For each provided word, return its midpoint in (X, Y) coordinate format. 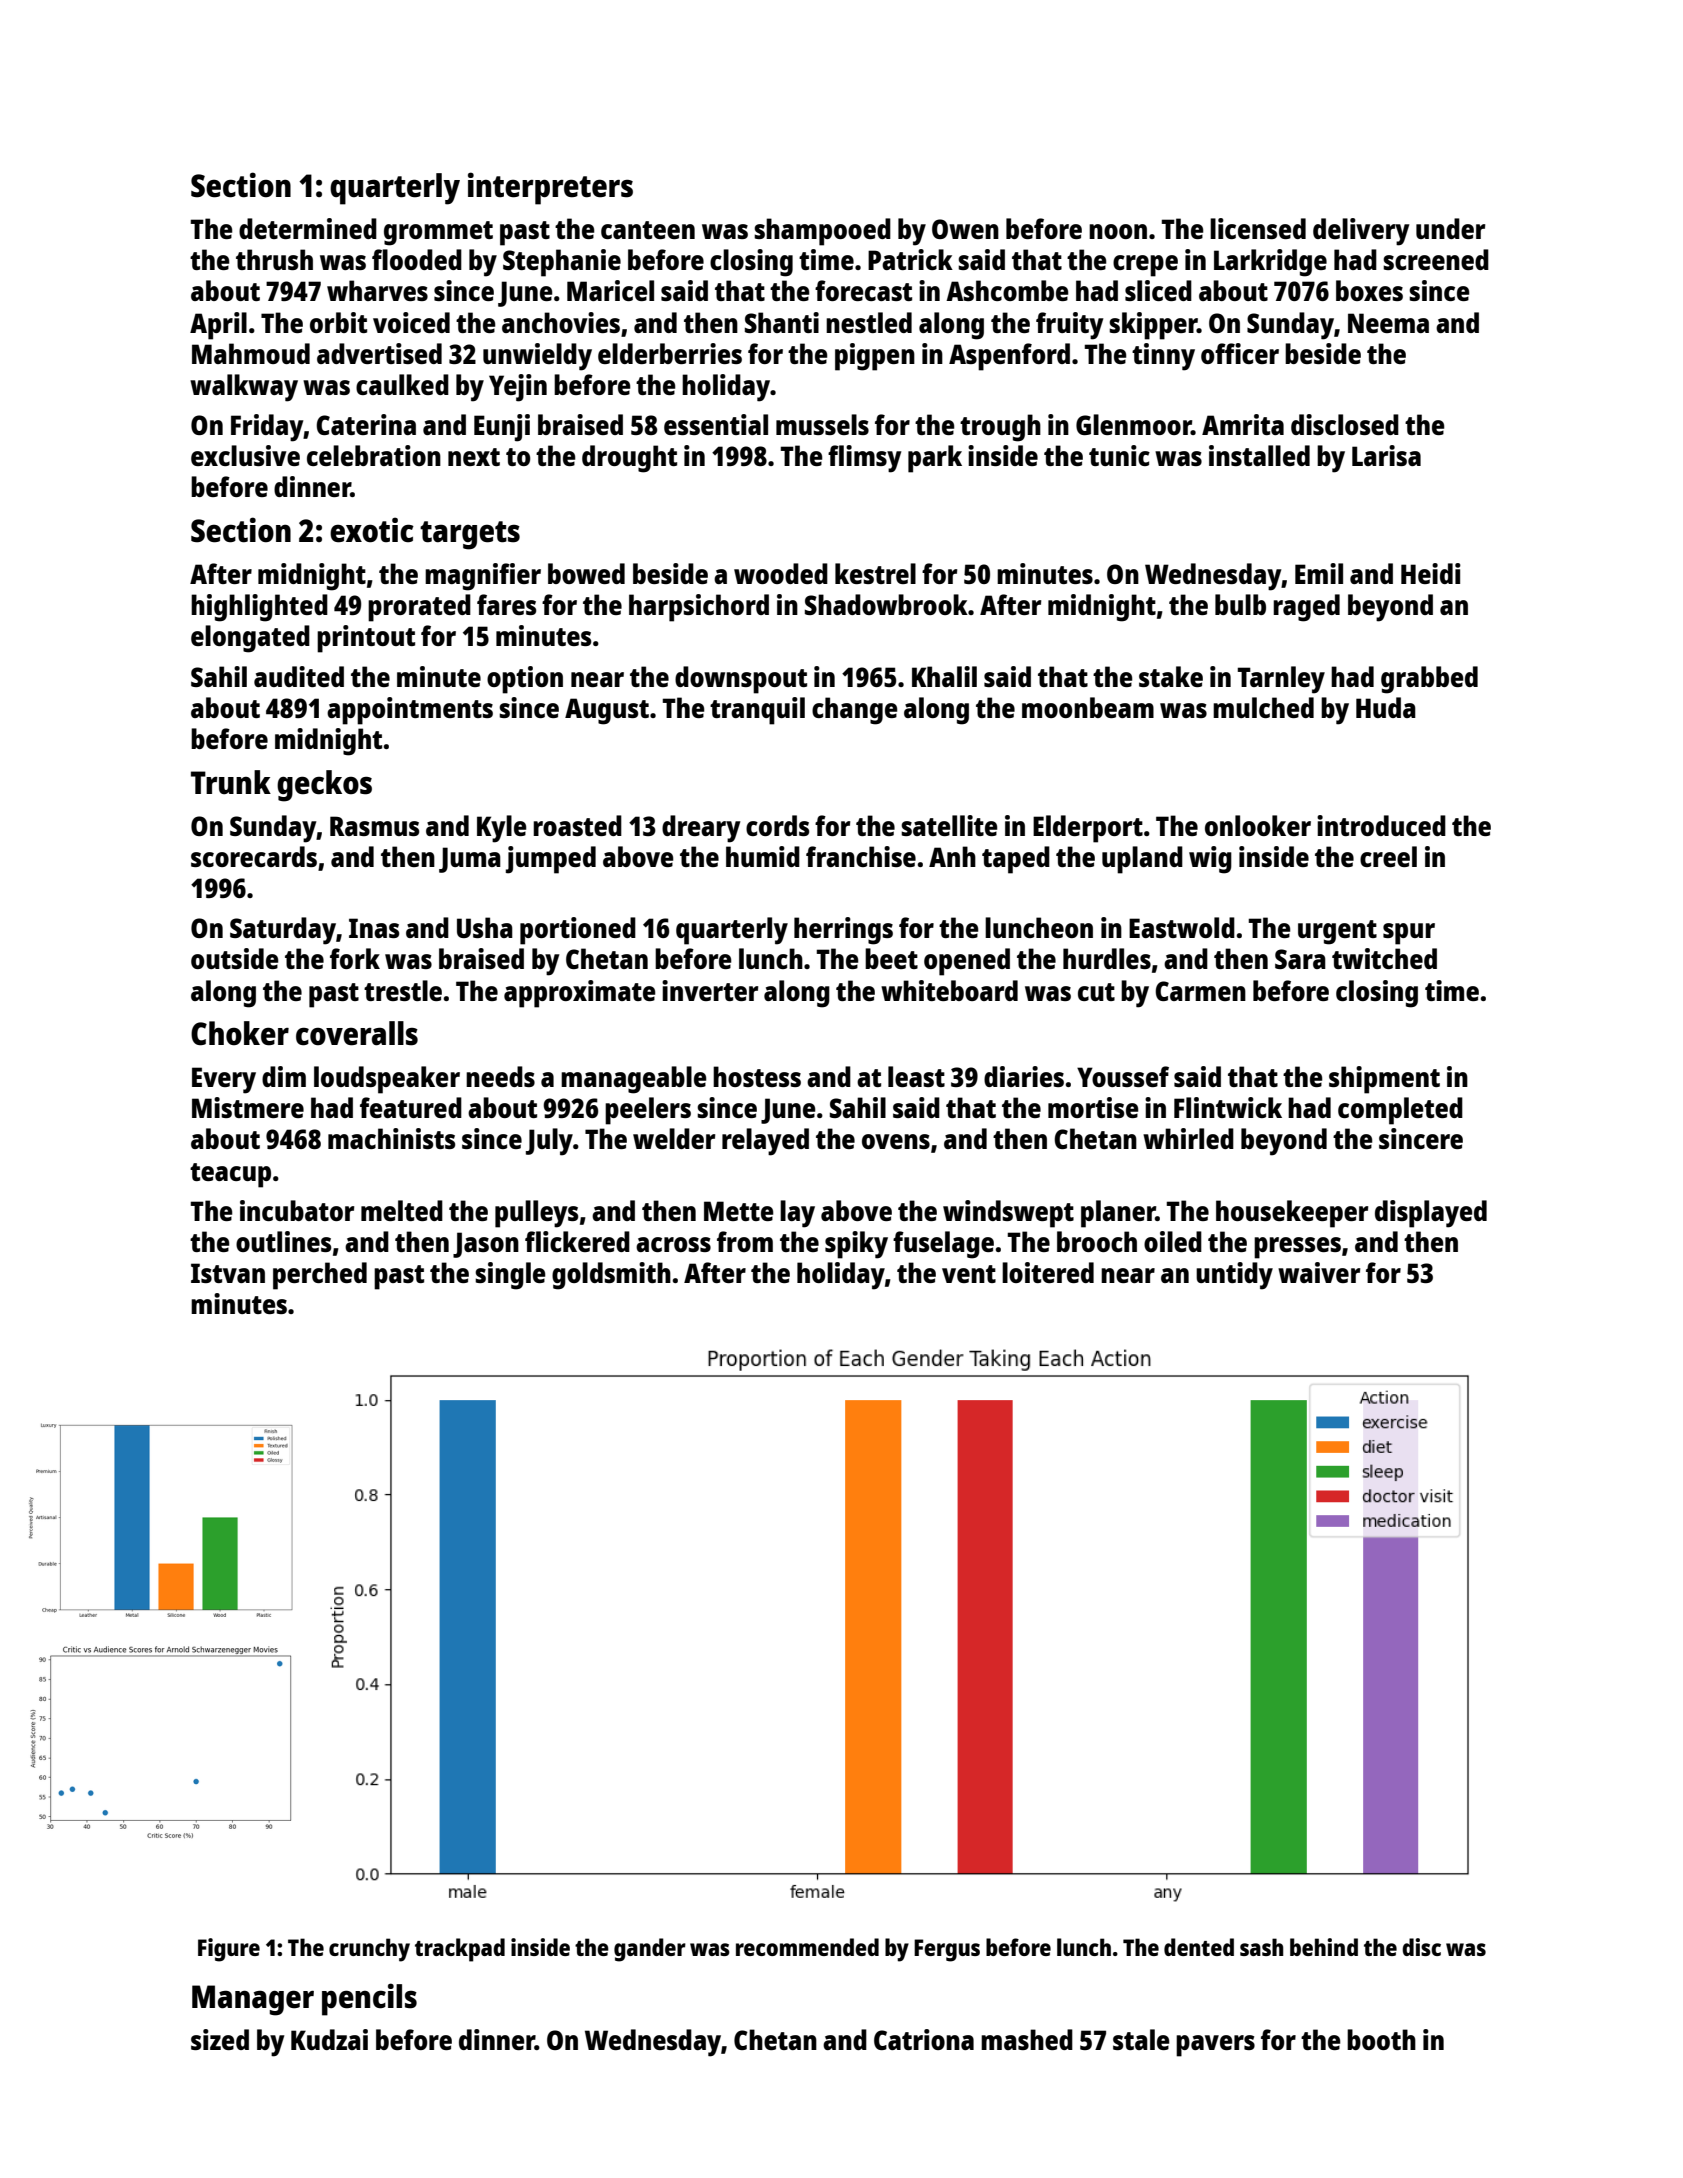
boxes (1369, 290)
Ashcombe (1007, 290)
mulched (1263, 707)
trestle (403, 990)
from (745, 1241)
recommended (807, 1947)
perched (320, 1276)
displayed (1431, 1214)
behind (1324, 1947)
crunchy (369, 1950)
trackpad (460, 1950)
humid (763, 856)
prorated (419, 608)
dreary (701, 829)
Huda (1386, 707)
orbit (338, 322)
